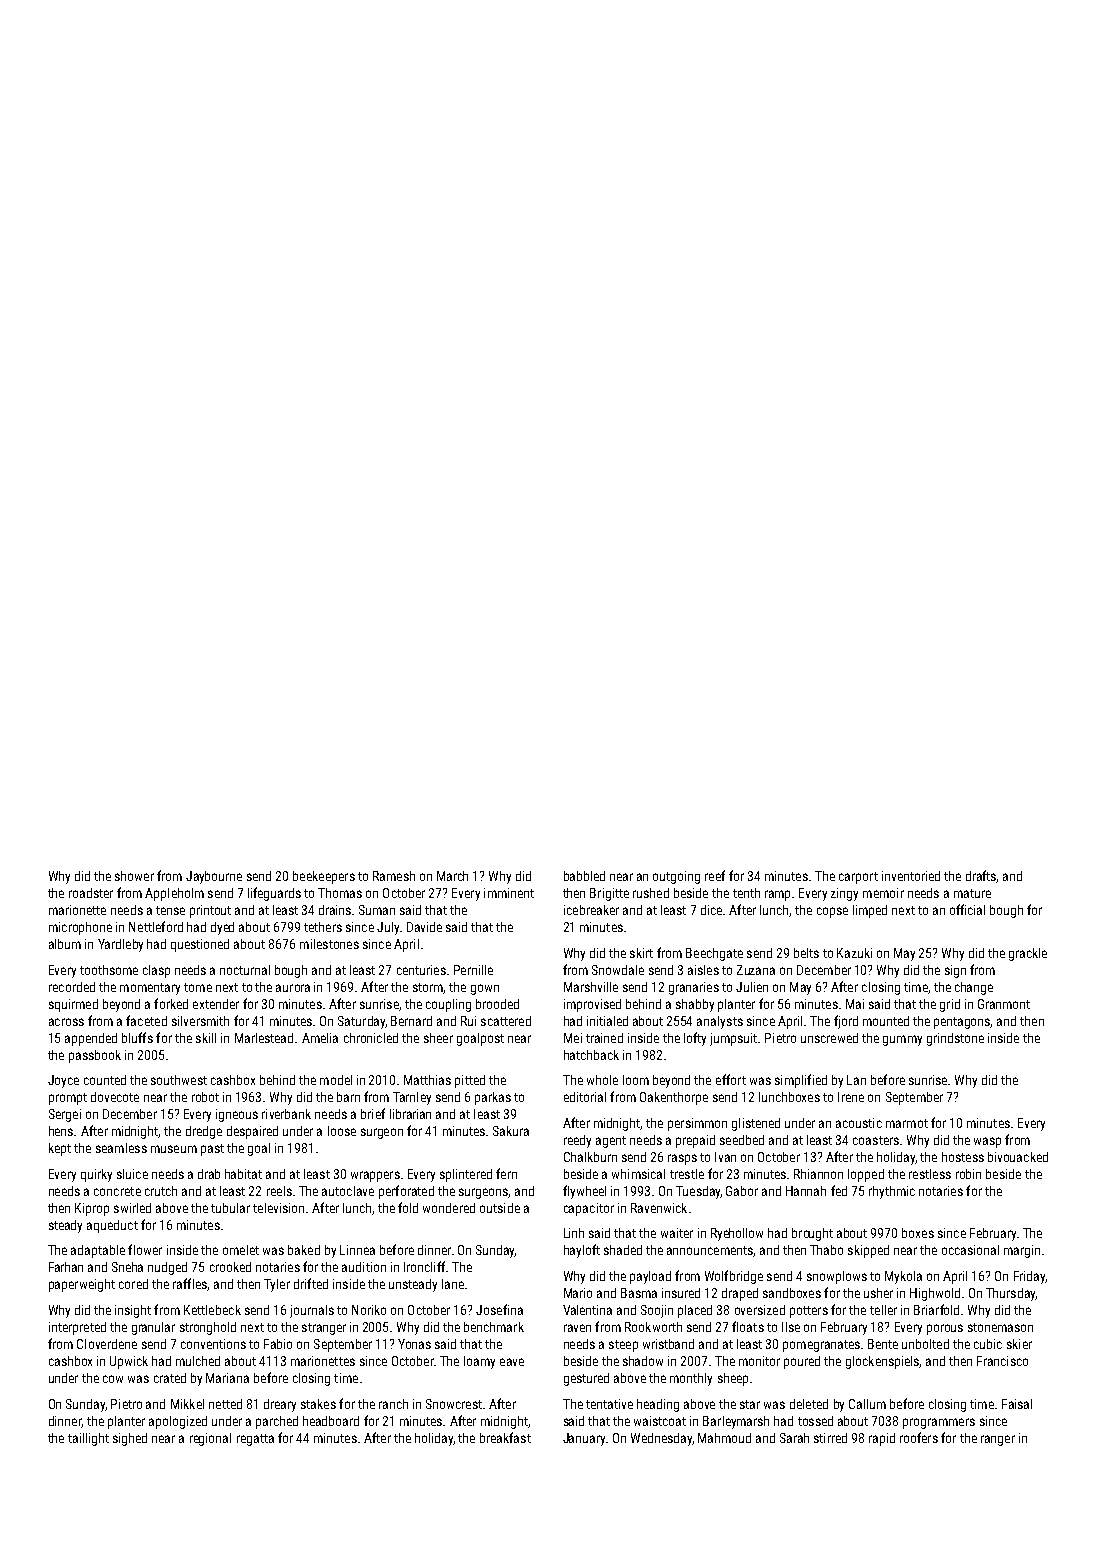  What do you see at coordinates (876, 1140) in the image?
I see `coasters` at bounding box center [876, 1140].
